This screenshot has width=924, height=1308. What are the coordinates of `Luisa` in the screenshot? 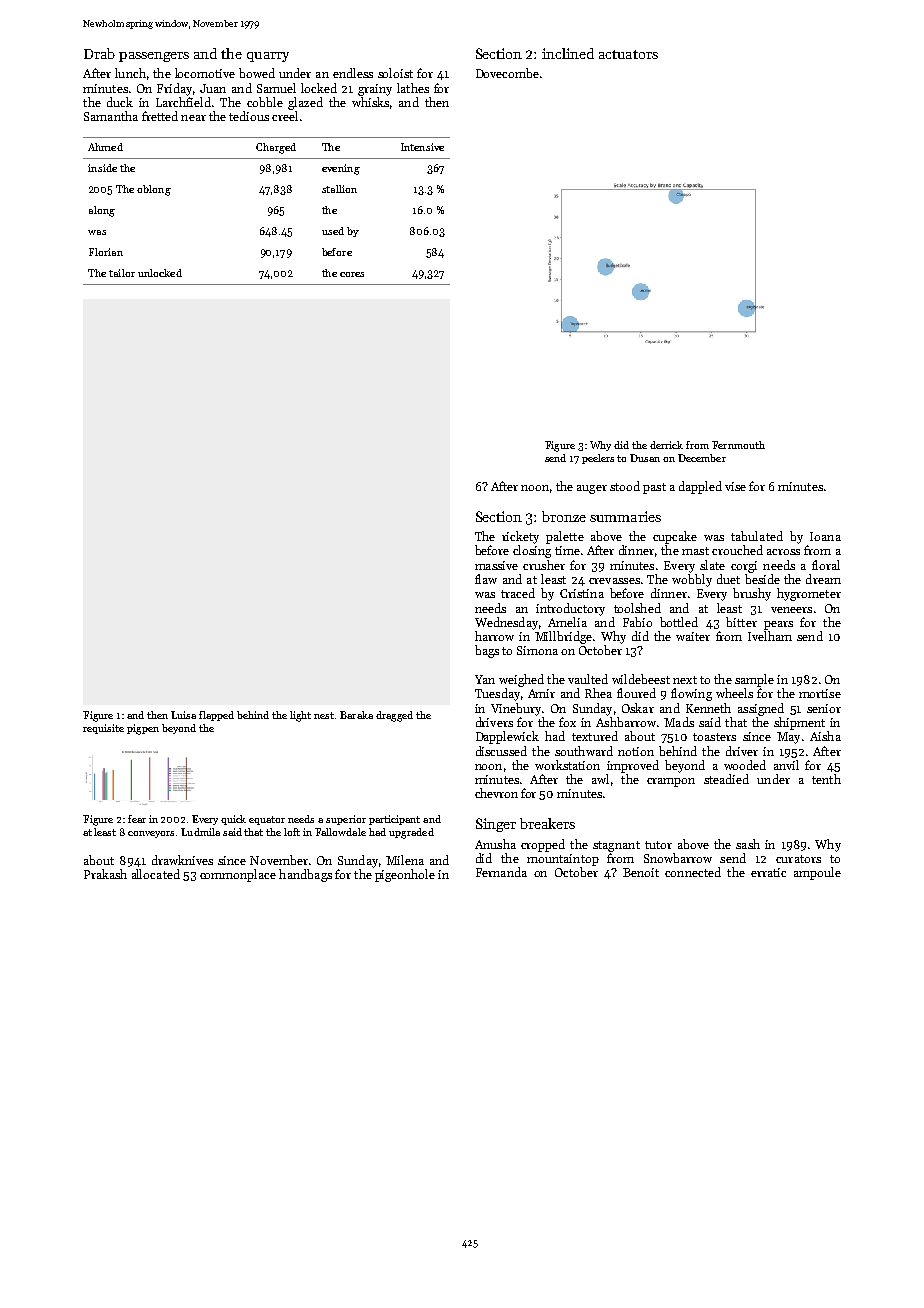 It's located at (183, 715).
